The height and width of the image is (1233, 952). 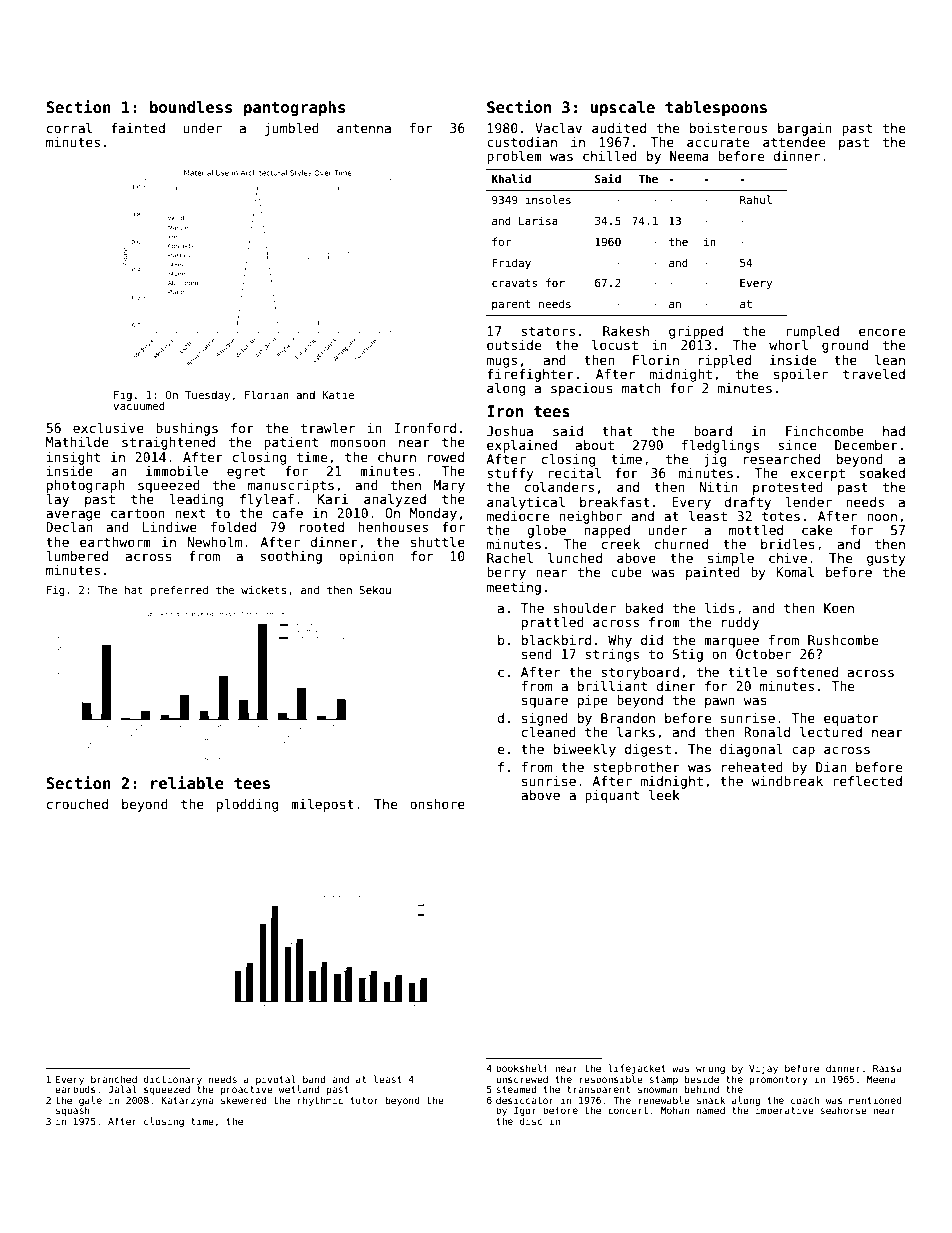 I want to click on preferred, so click(x=179, y=590).
